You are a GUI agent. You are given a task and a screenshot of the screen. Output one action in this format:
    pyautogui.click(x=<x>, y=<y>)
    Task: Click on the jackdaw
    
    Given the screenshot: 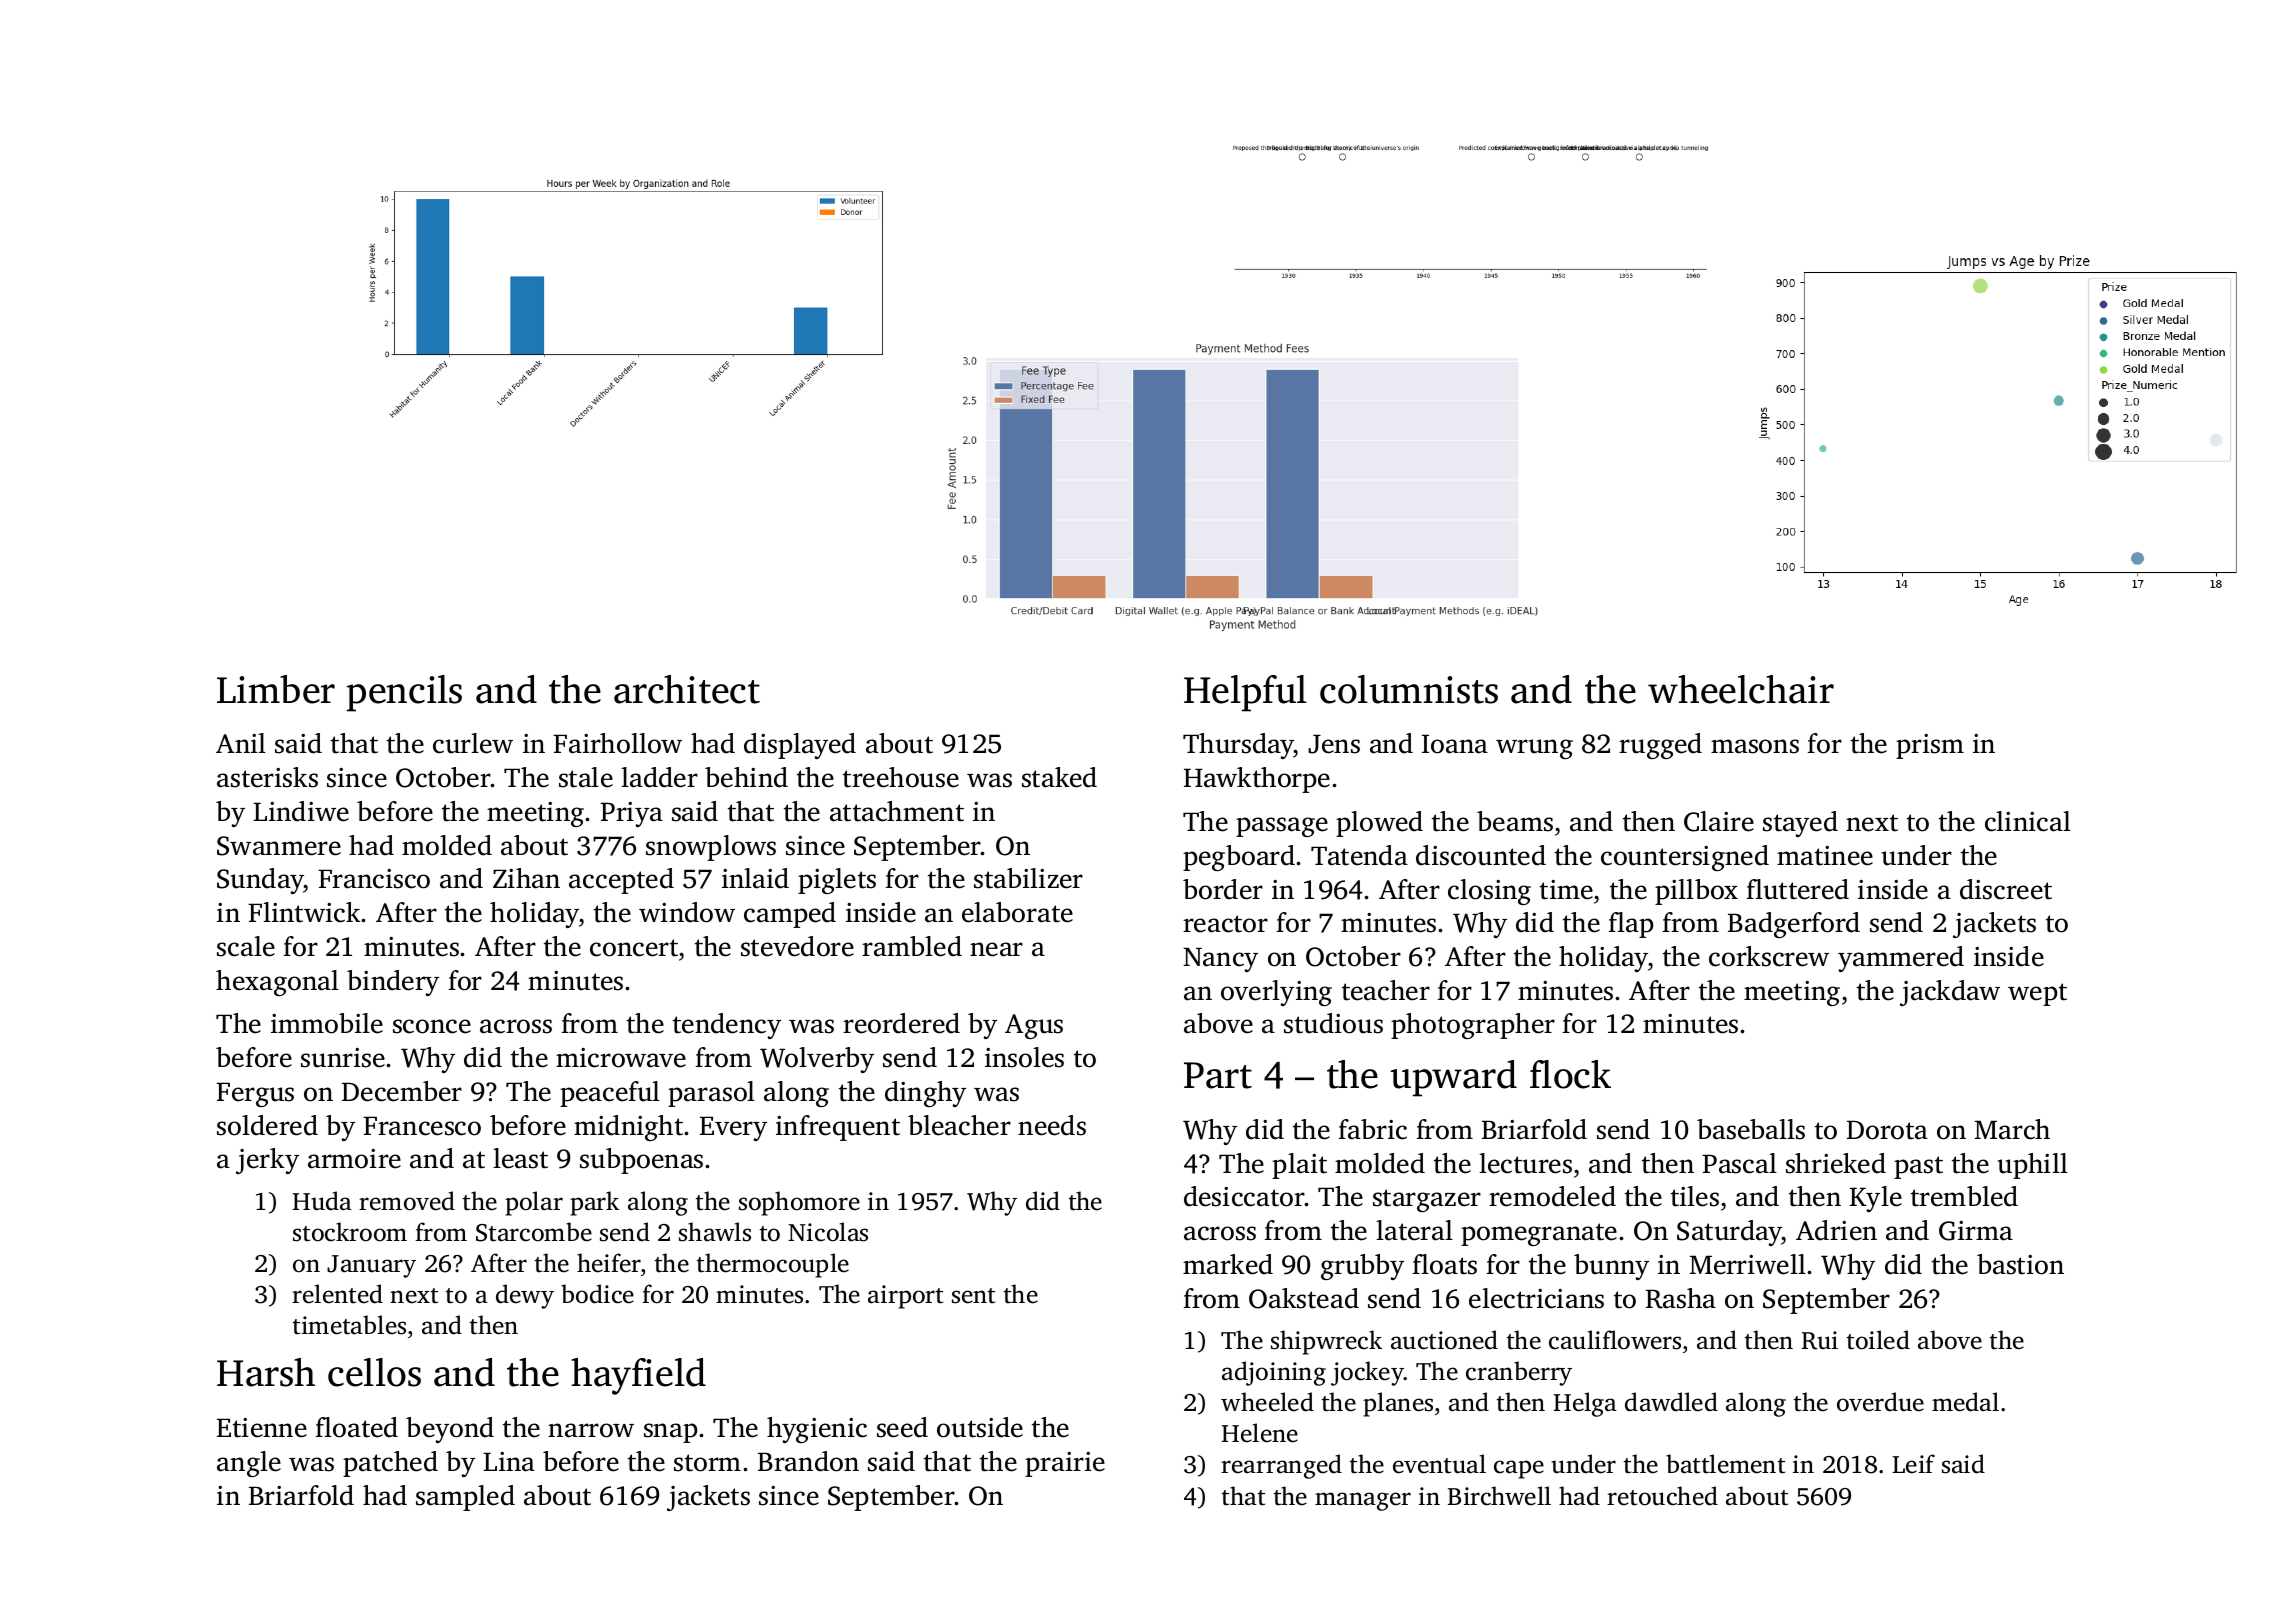 What is the action you would take?
    pyautogui.click(x=1950, y=993)
